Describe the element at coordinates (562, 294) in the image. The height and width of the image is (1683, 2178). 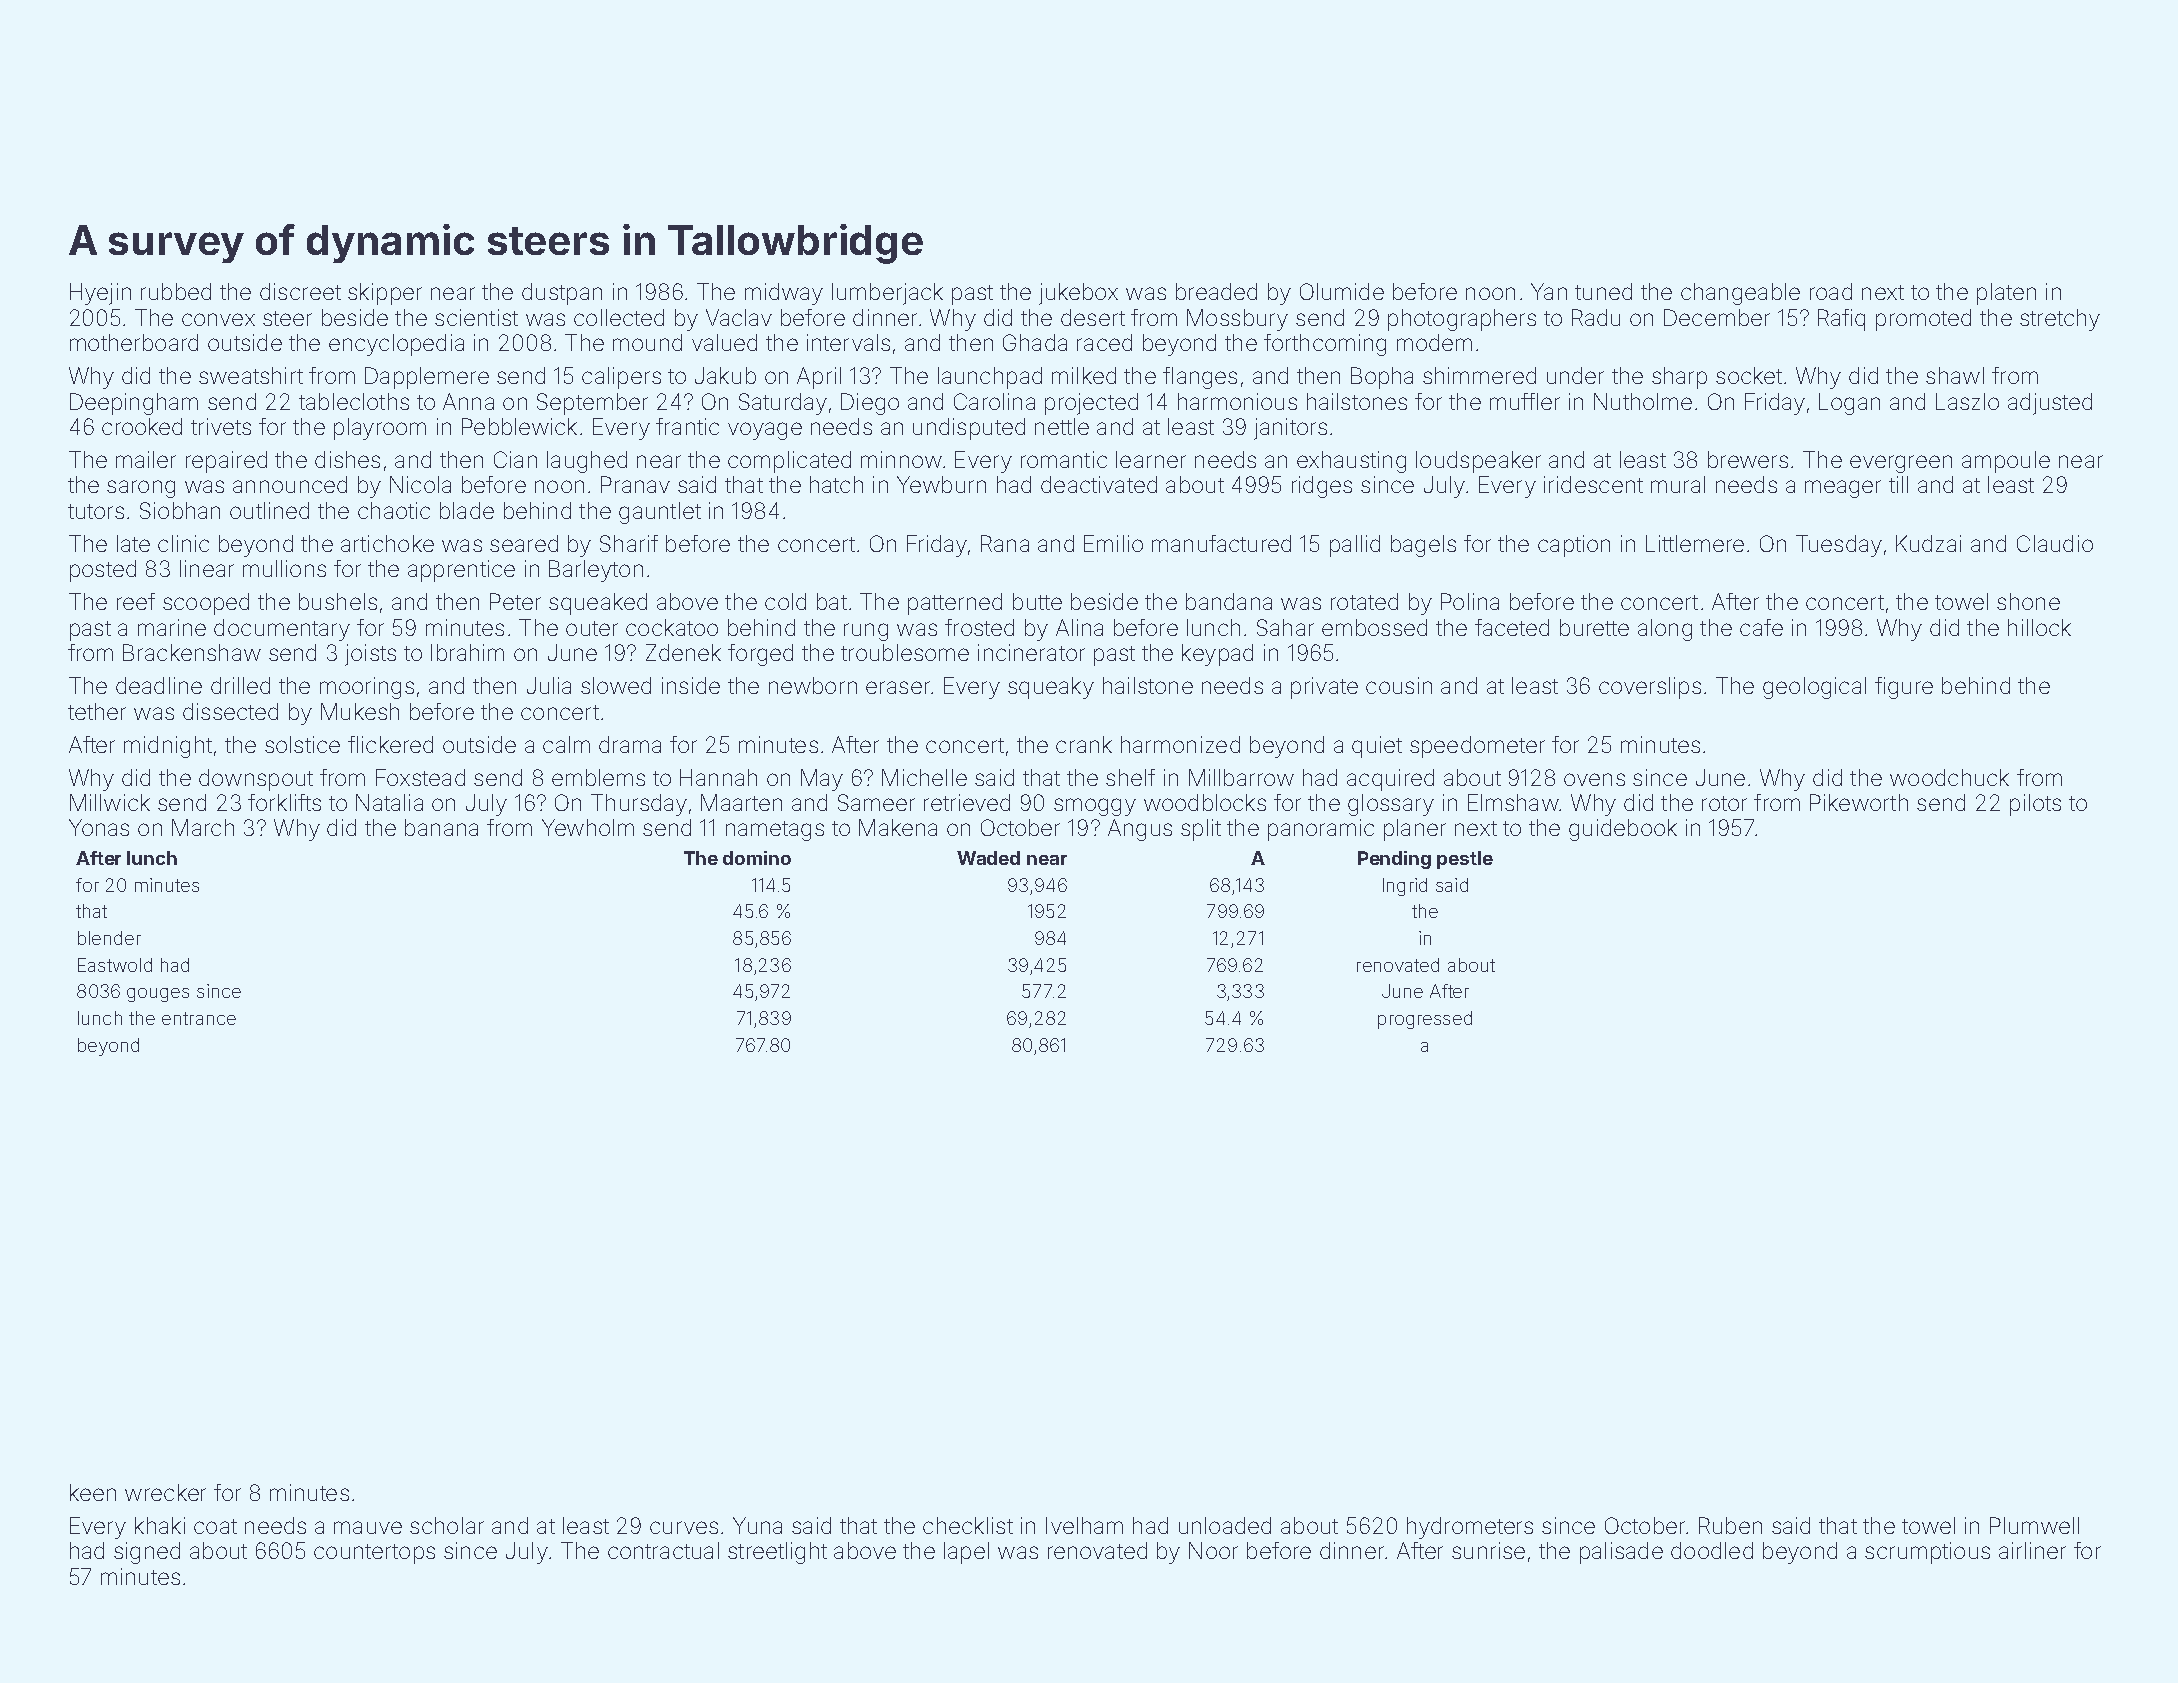
I see `dustpan` at that location.
